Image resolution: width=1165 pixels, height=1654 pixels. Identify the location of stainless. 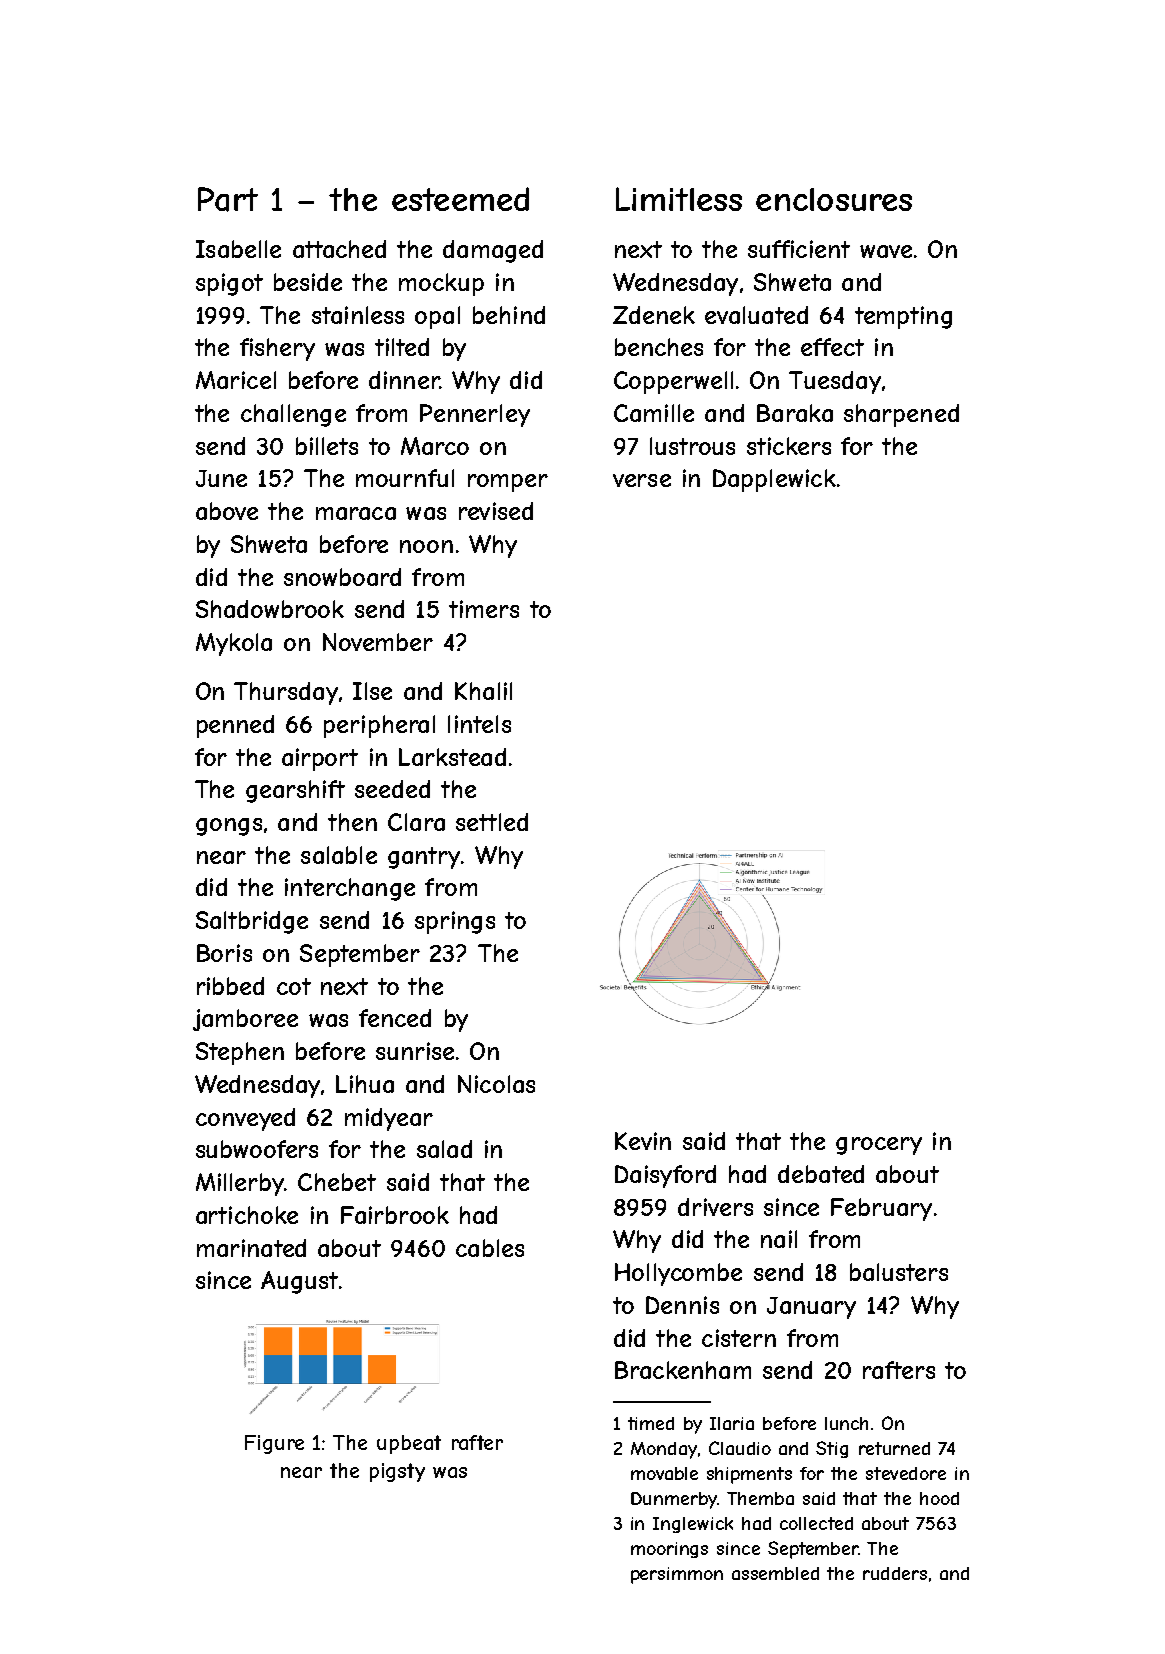
(358, 315).
